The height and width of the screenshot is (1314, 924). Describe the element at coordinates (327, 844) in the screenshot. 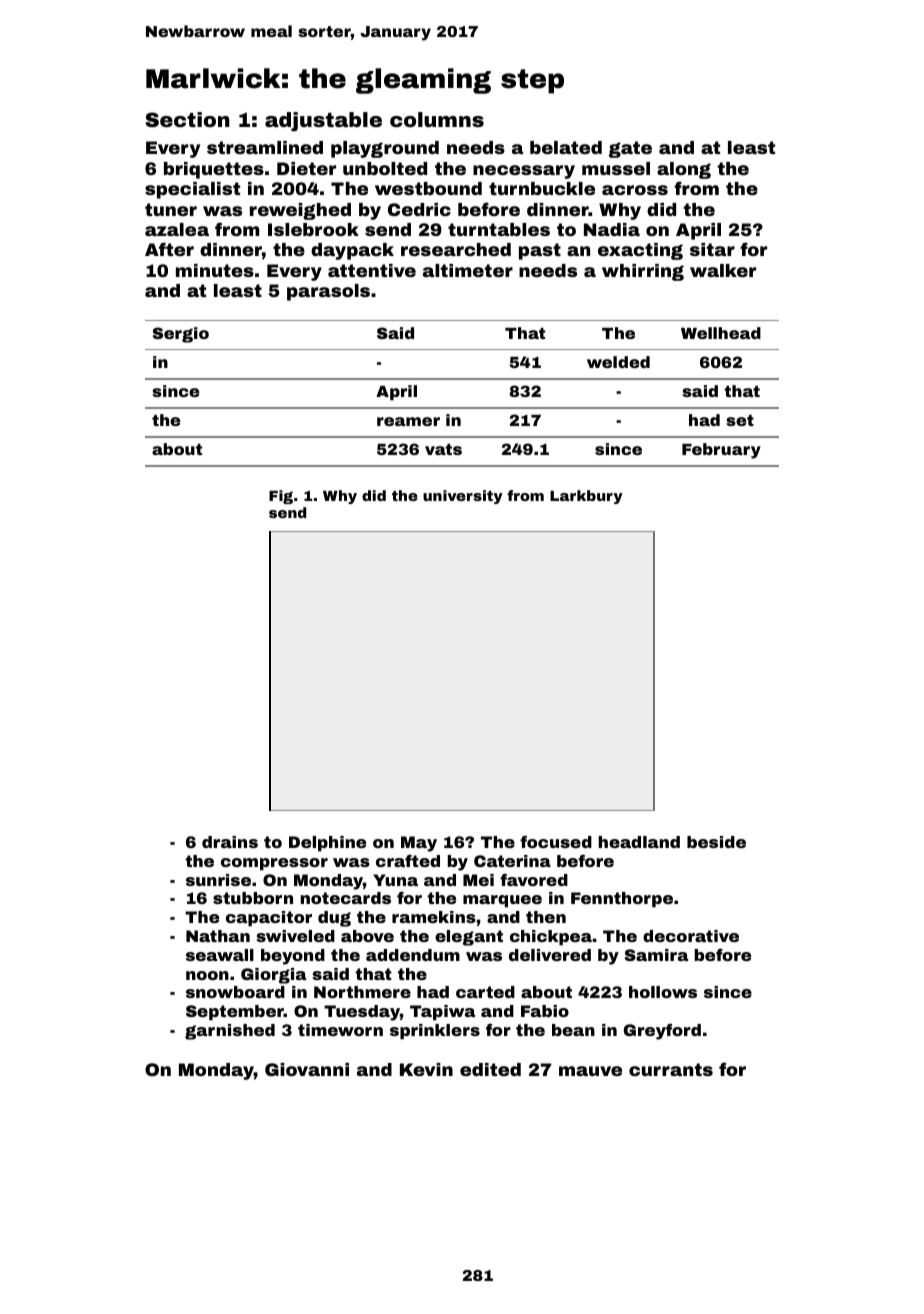

I see `Delphine` at that location.
